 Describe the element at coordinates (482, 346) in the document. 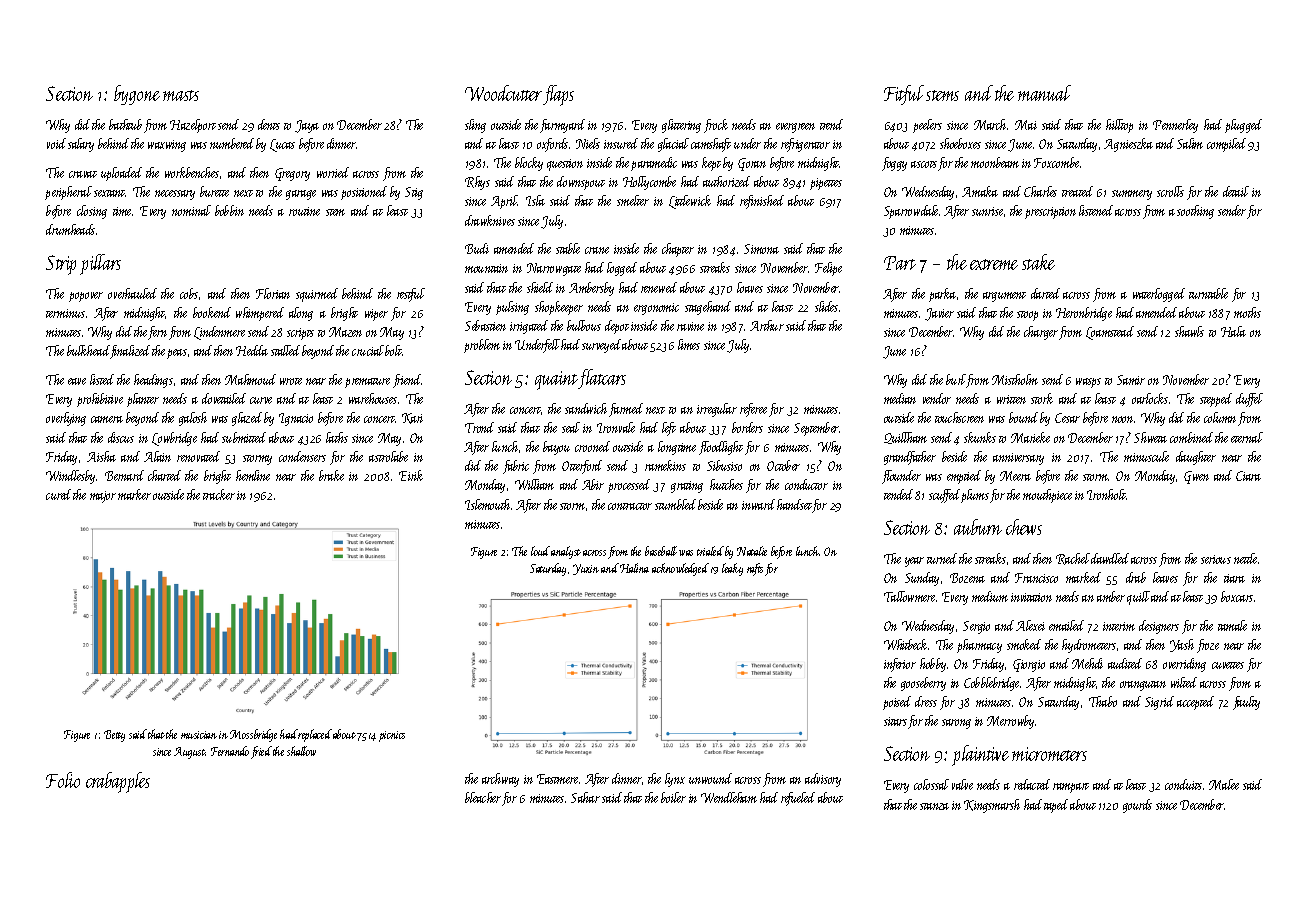

I see `problem` at that location.
